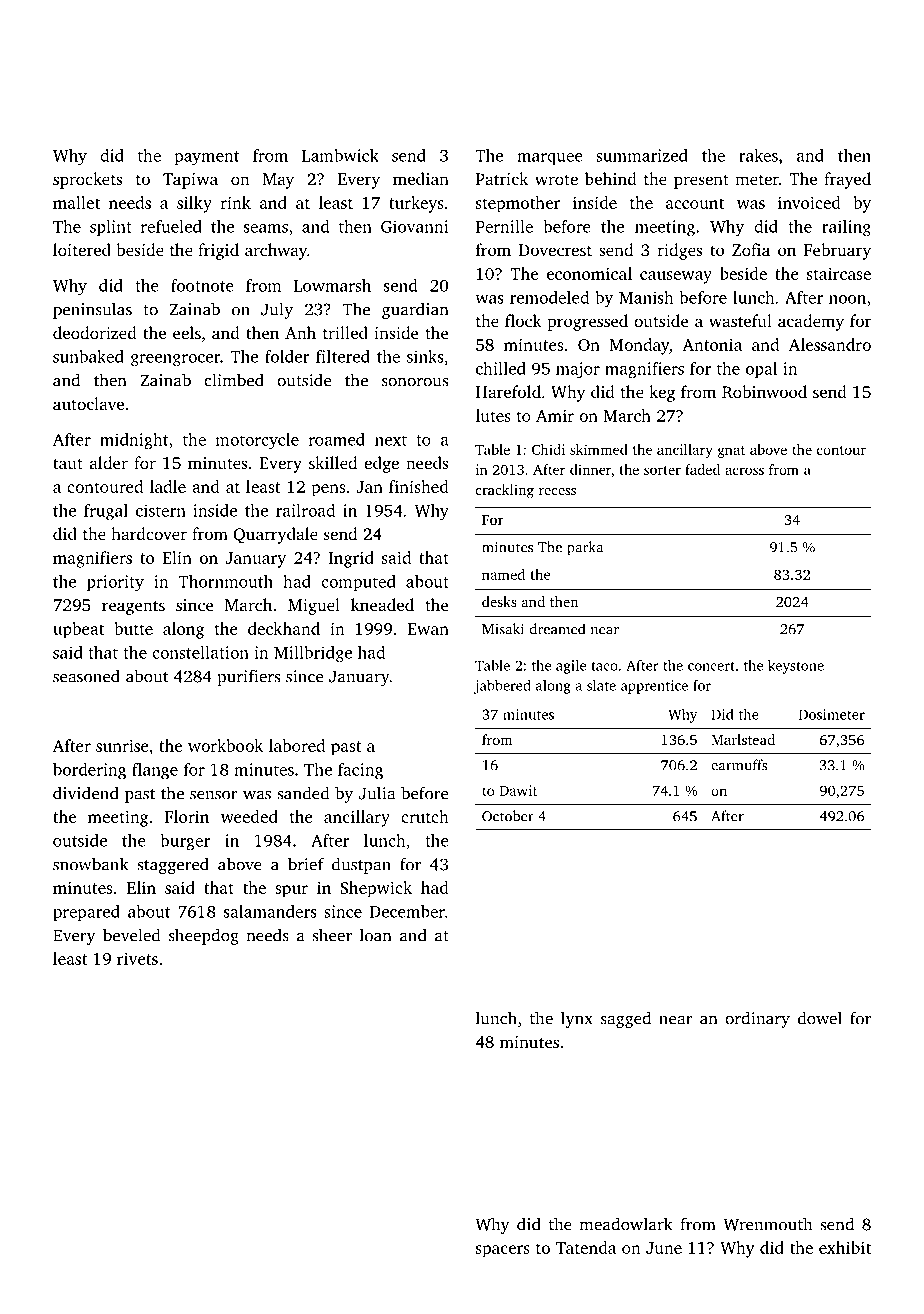  What do you see at coordinates (796, 667) in the screenshot?
I see `keystone` at bounding box center [796, 667].
